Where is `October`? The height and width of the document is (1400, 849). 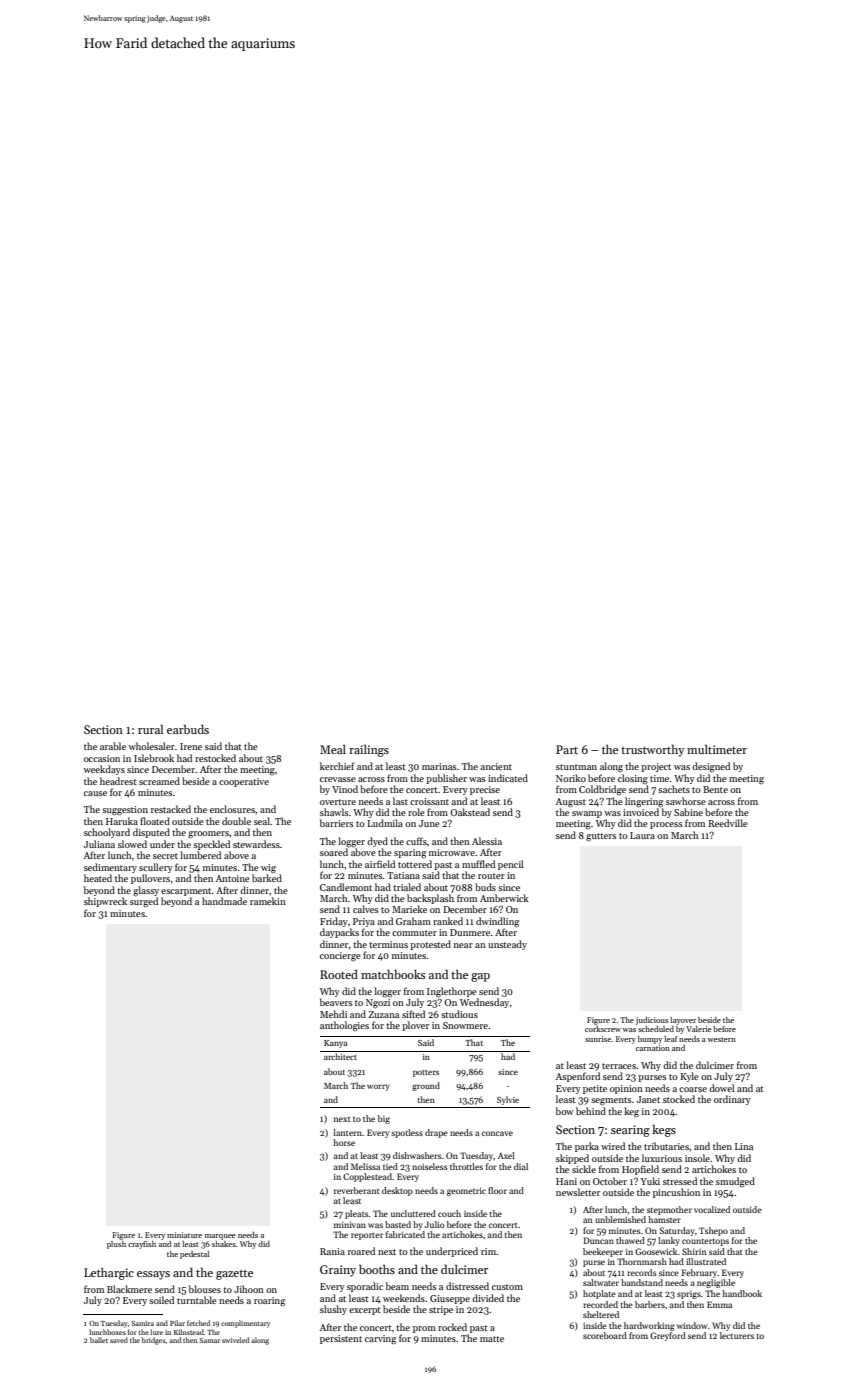
October is located at coordinates (610, 1181).
